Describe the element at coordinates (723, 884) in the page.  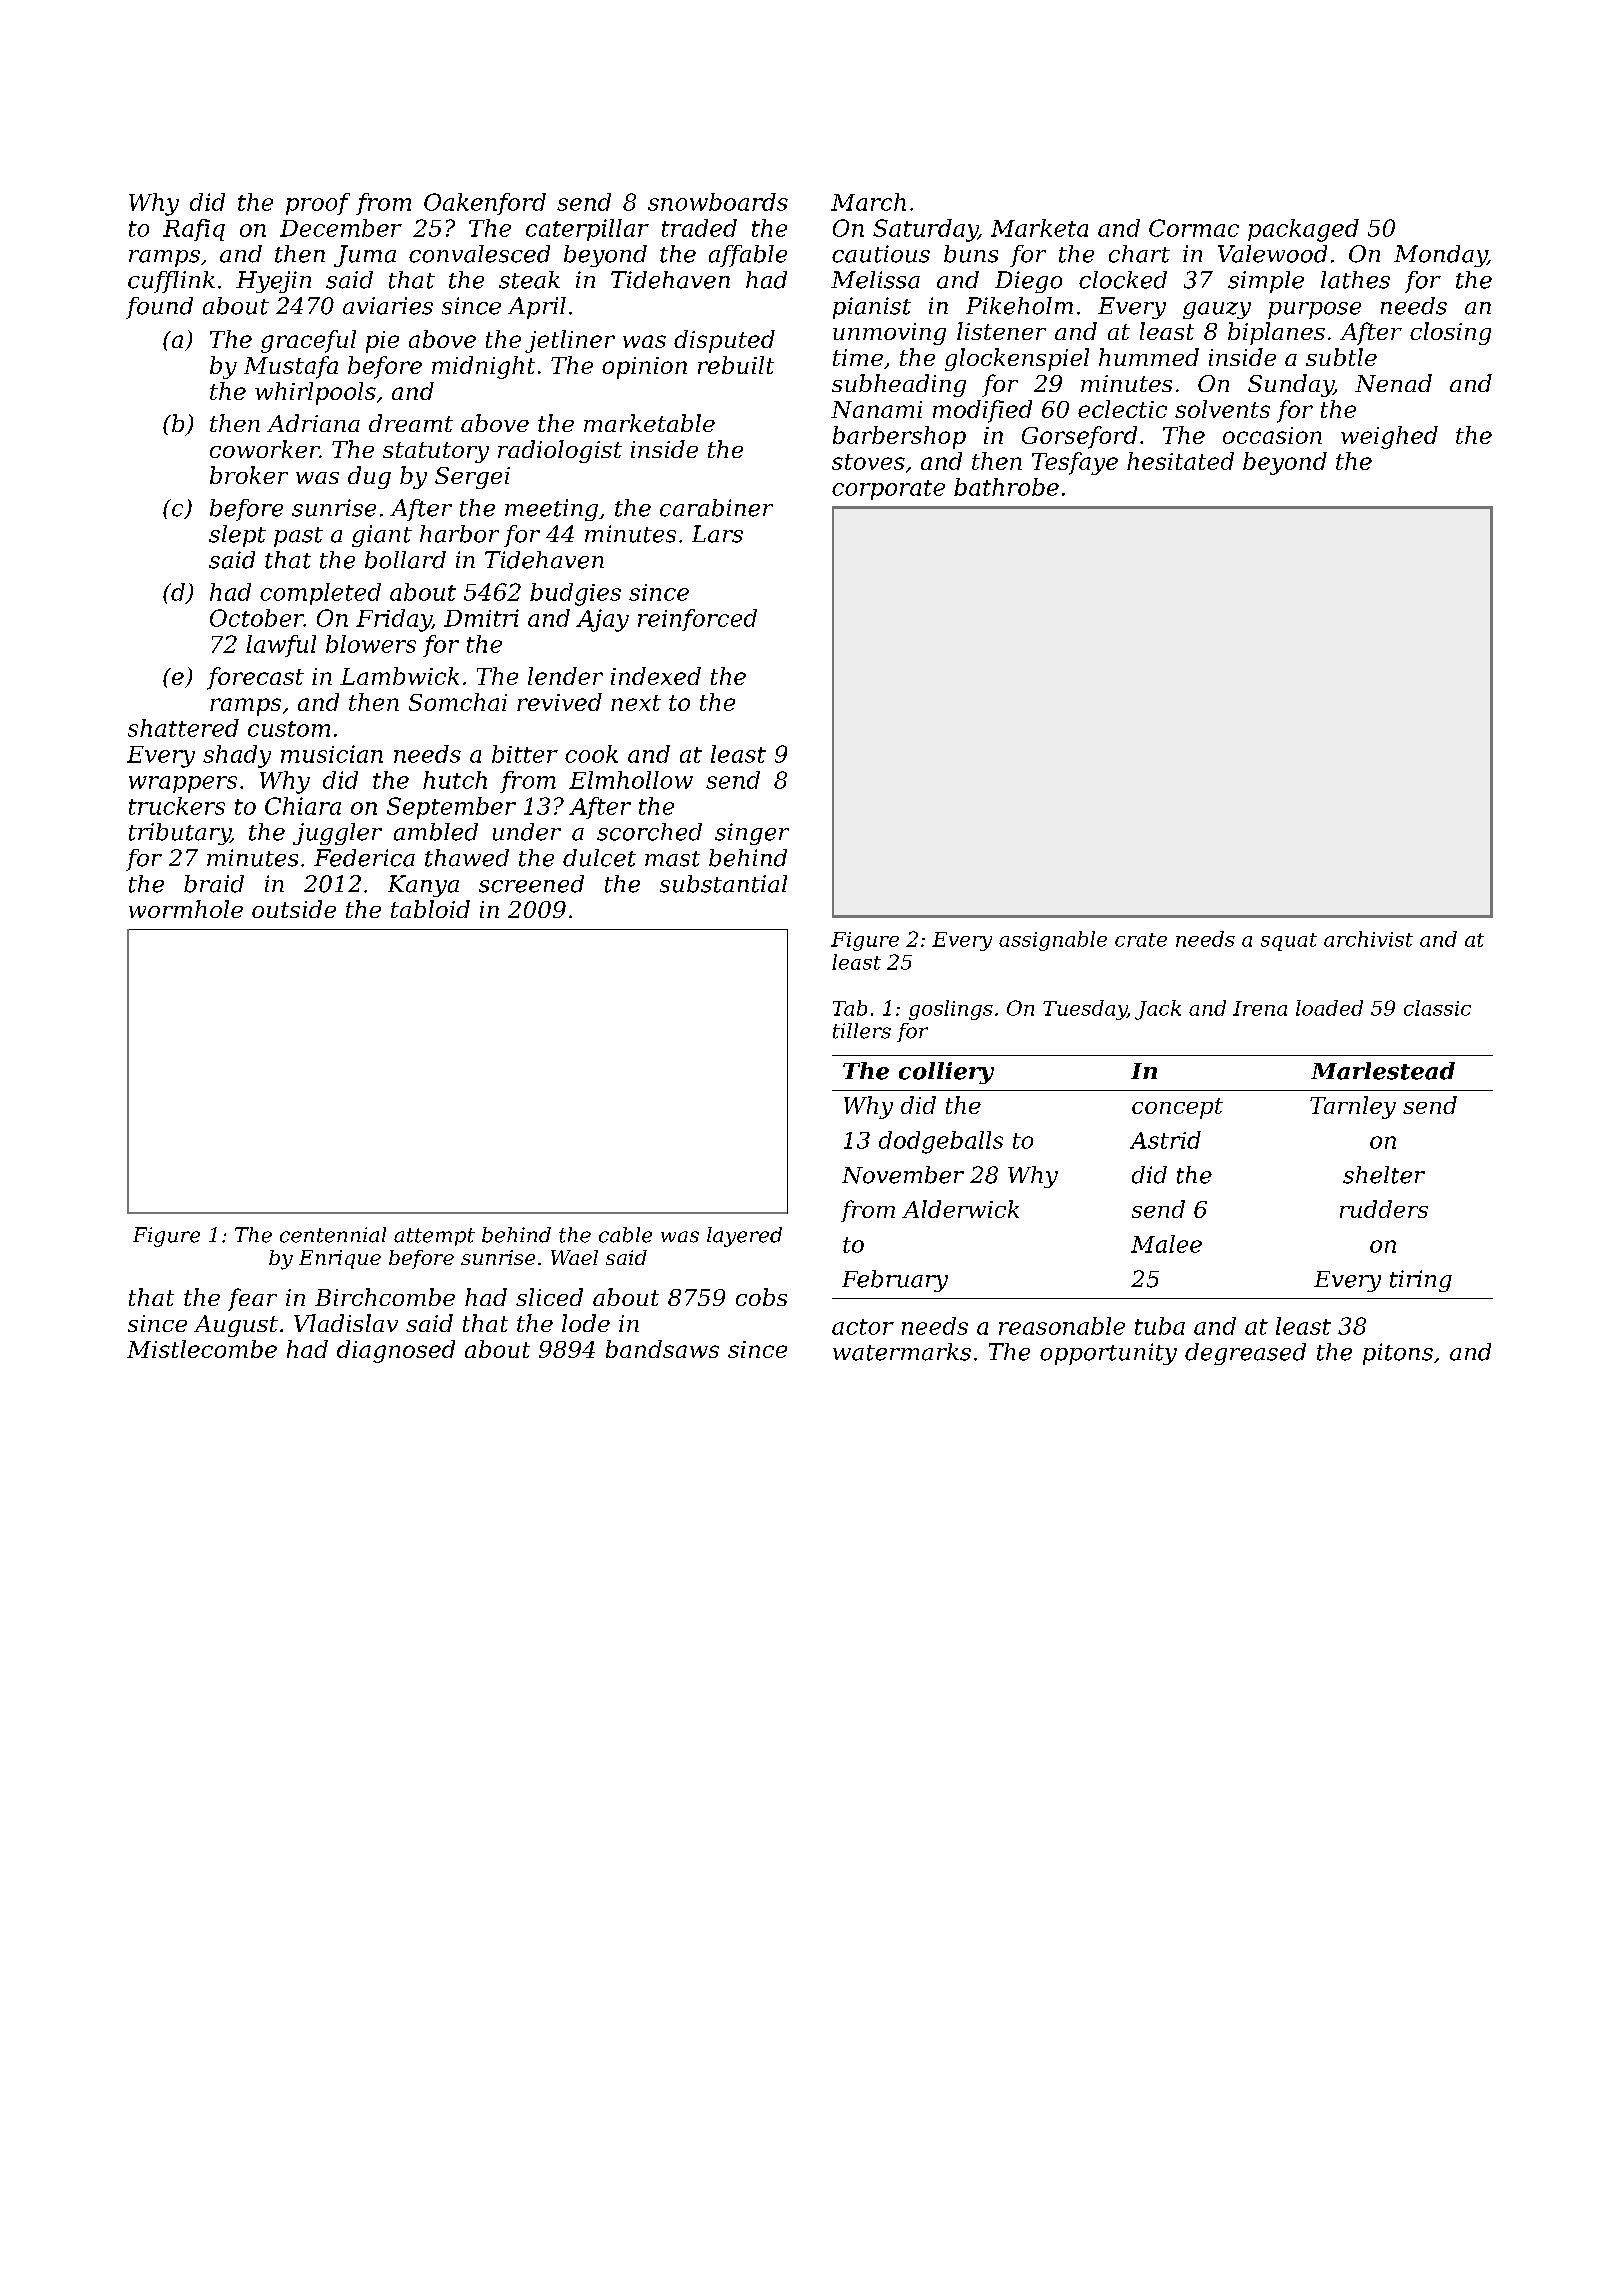
I see `substantial` at that location.
